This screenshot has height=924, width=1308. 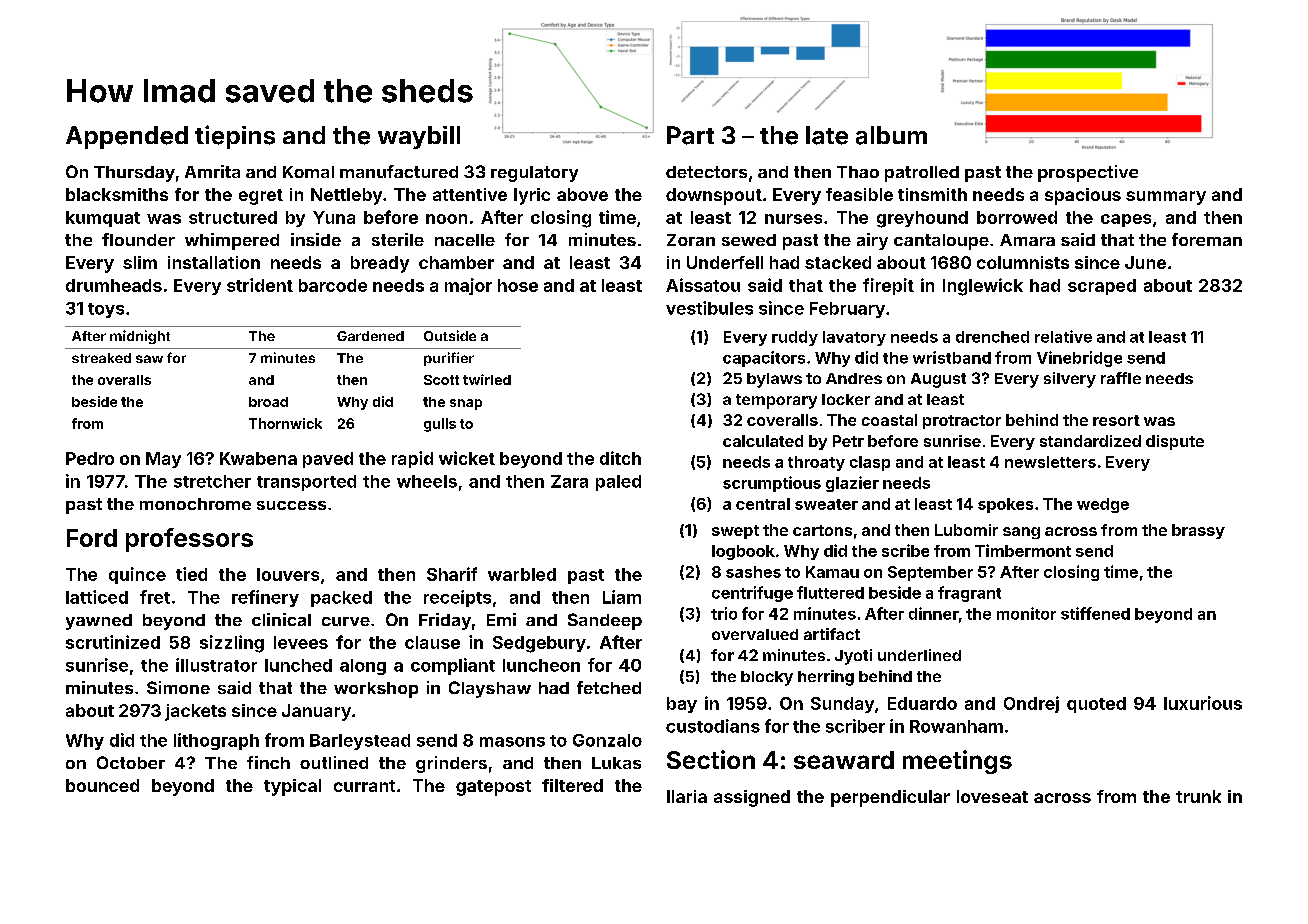 What do you see at coordinates (1063, 336) in the screenshot?
I see `relative` at bounding box center [1063, 336].
